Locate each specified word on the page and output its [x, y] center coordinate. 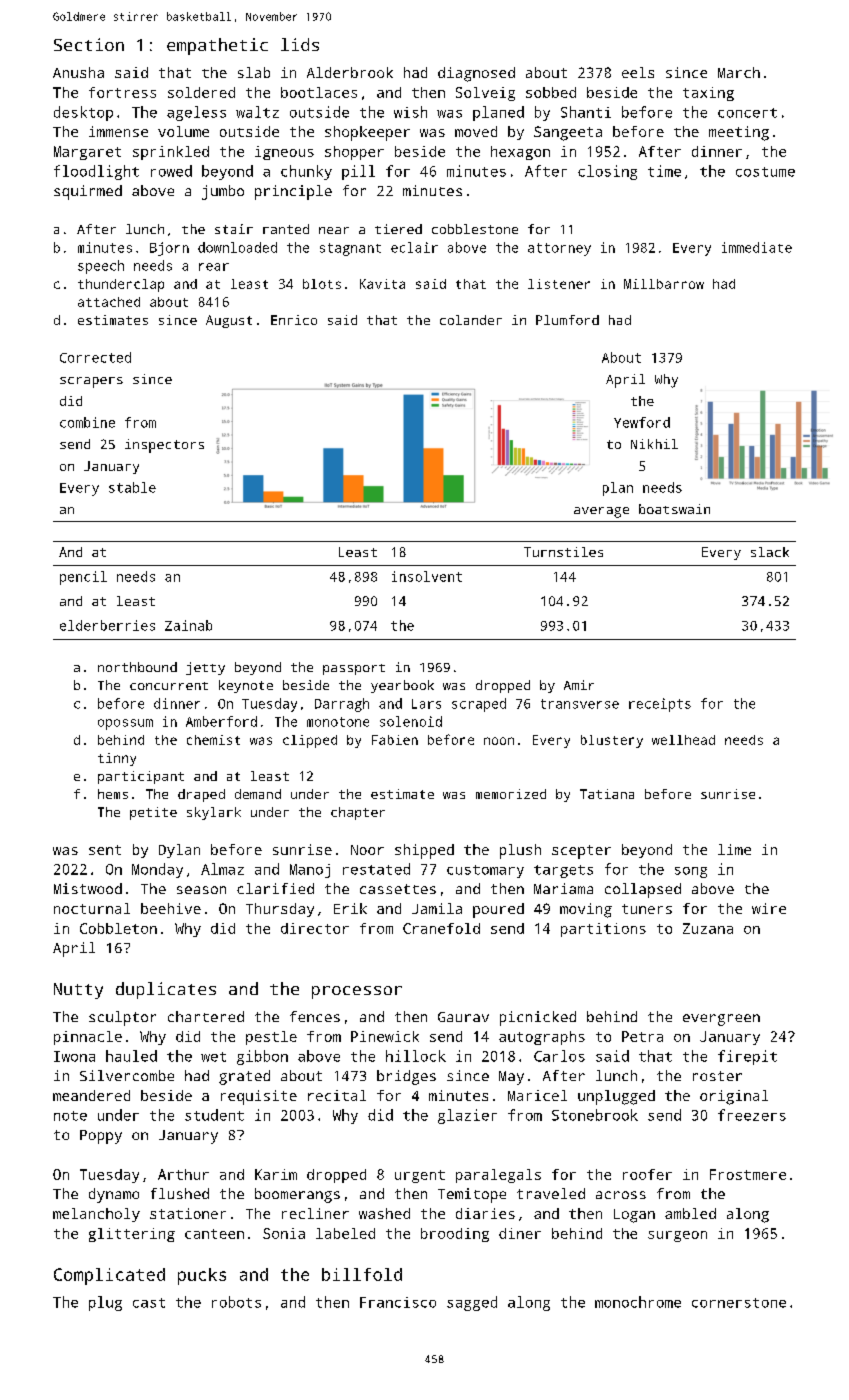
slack [770, 552]
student [214, 1115]
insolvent [427, 576]
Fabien [395, 740]
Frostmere [748, 1174]
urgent [420, 1176]
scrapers [91, 382]
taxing [708, 94]
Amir [579, 685]
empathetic [217, 46]
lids [300, 44]
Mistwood [88, 888]
